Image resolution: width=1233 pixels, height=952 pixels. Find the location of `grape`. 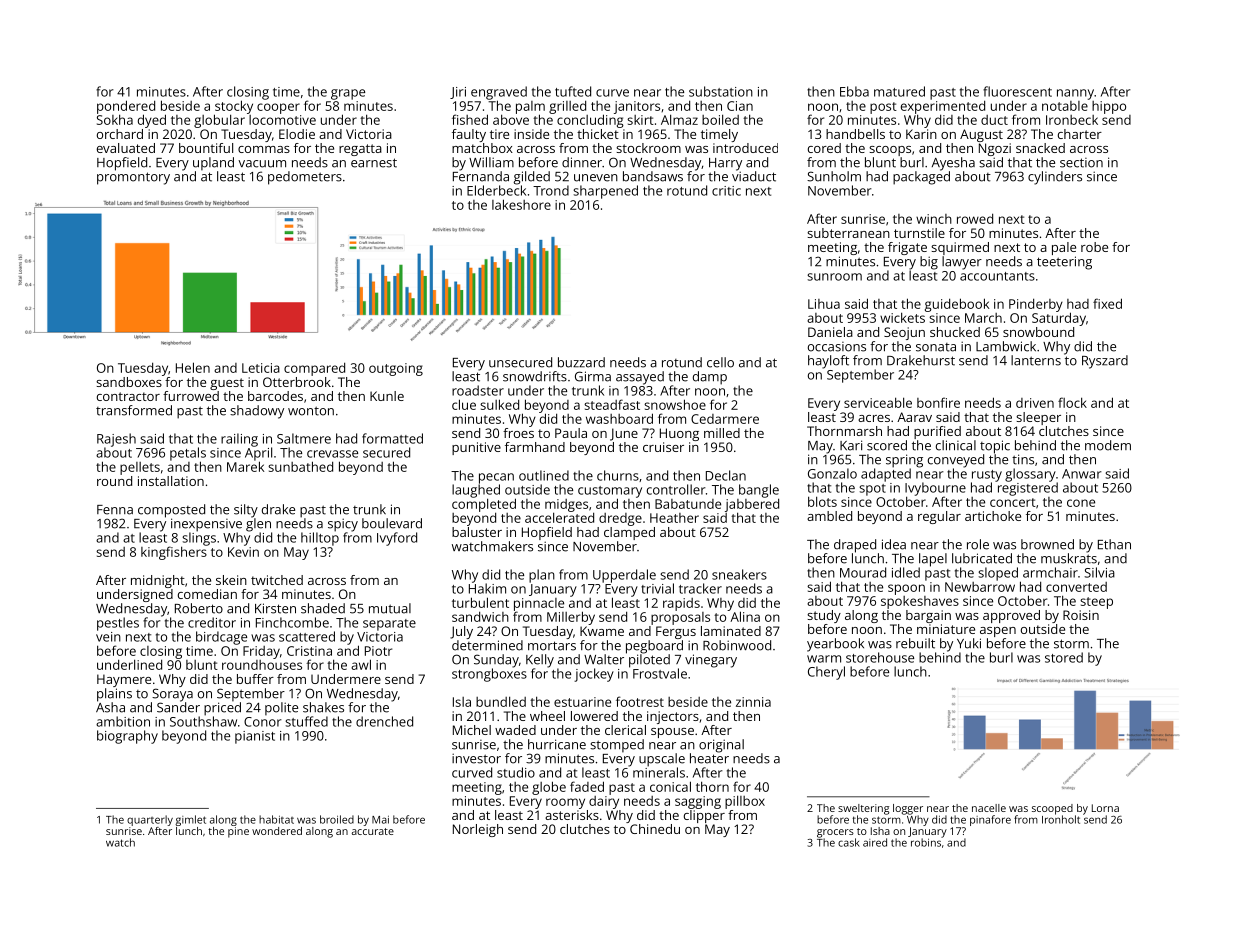

grape is located at coordinates (348, 94).
